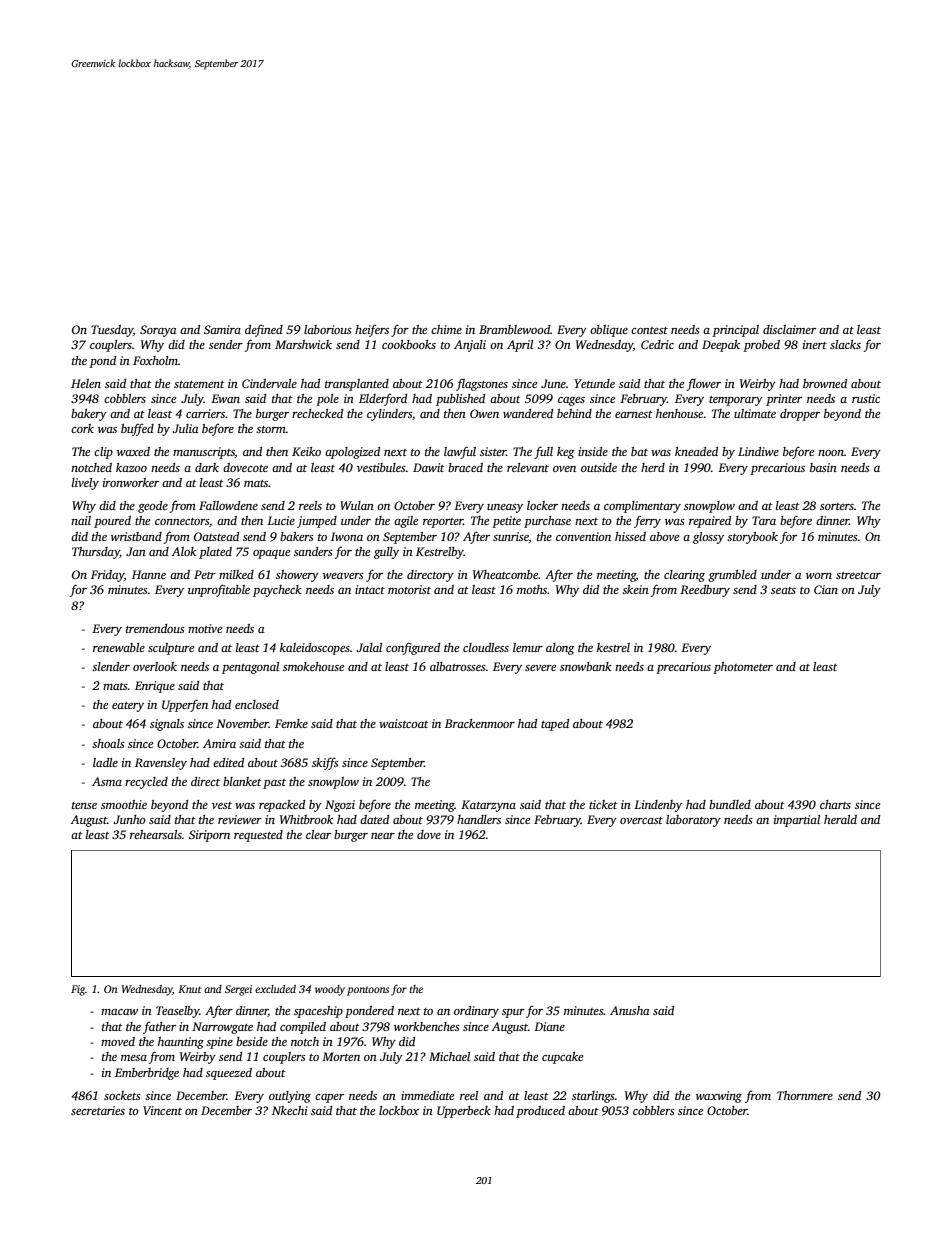  Describe the element at coordinates (122, 1095) in the page. I see `sockets` at that location.
